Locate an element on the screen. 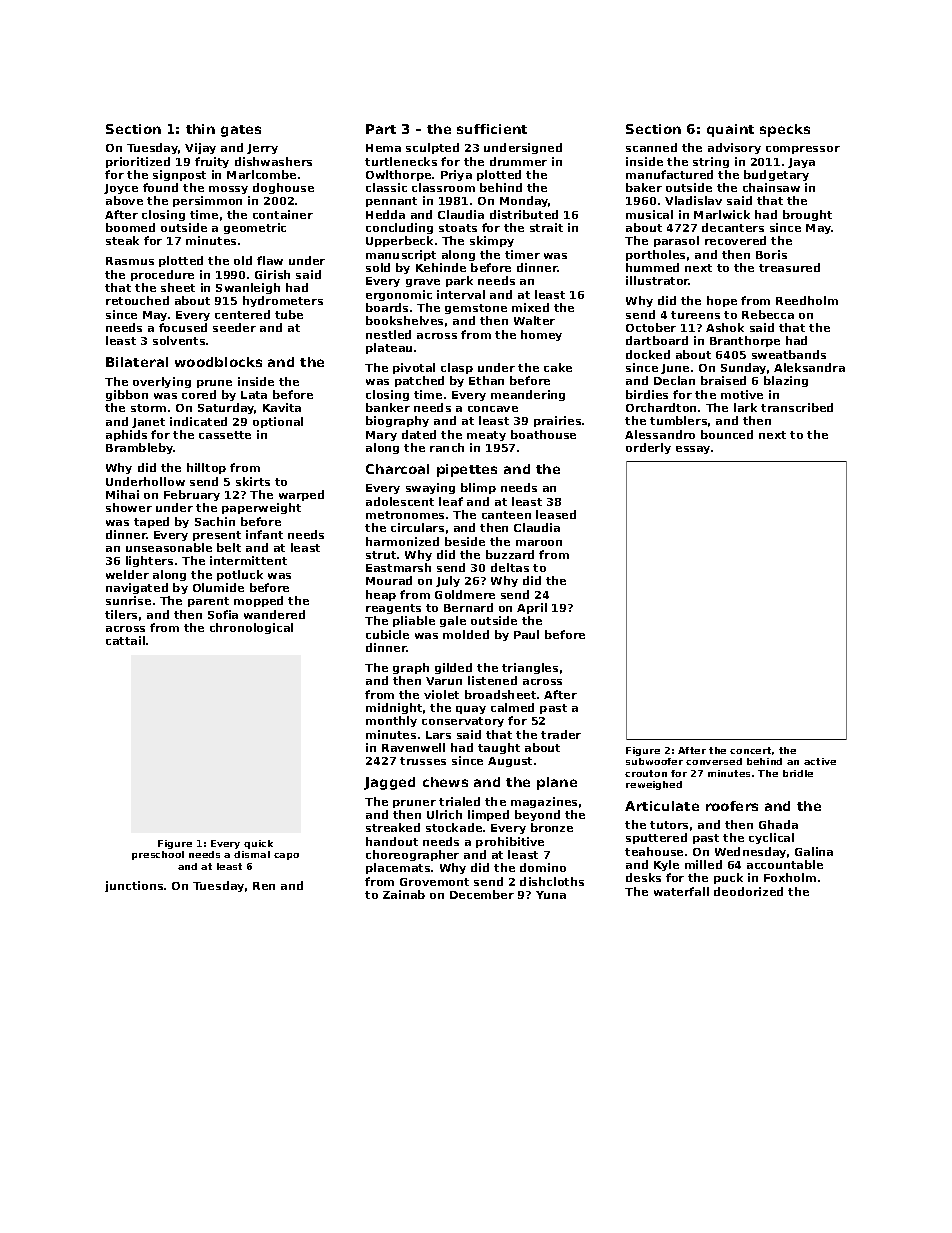  Jagged is located at coordinates (389, 783).
